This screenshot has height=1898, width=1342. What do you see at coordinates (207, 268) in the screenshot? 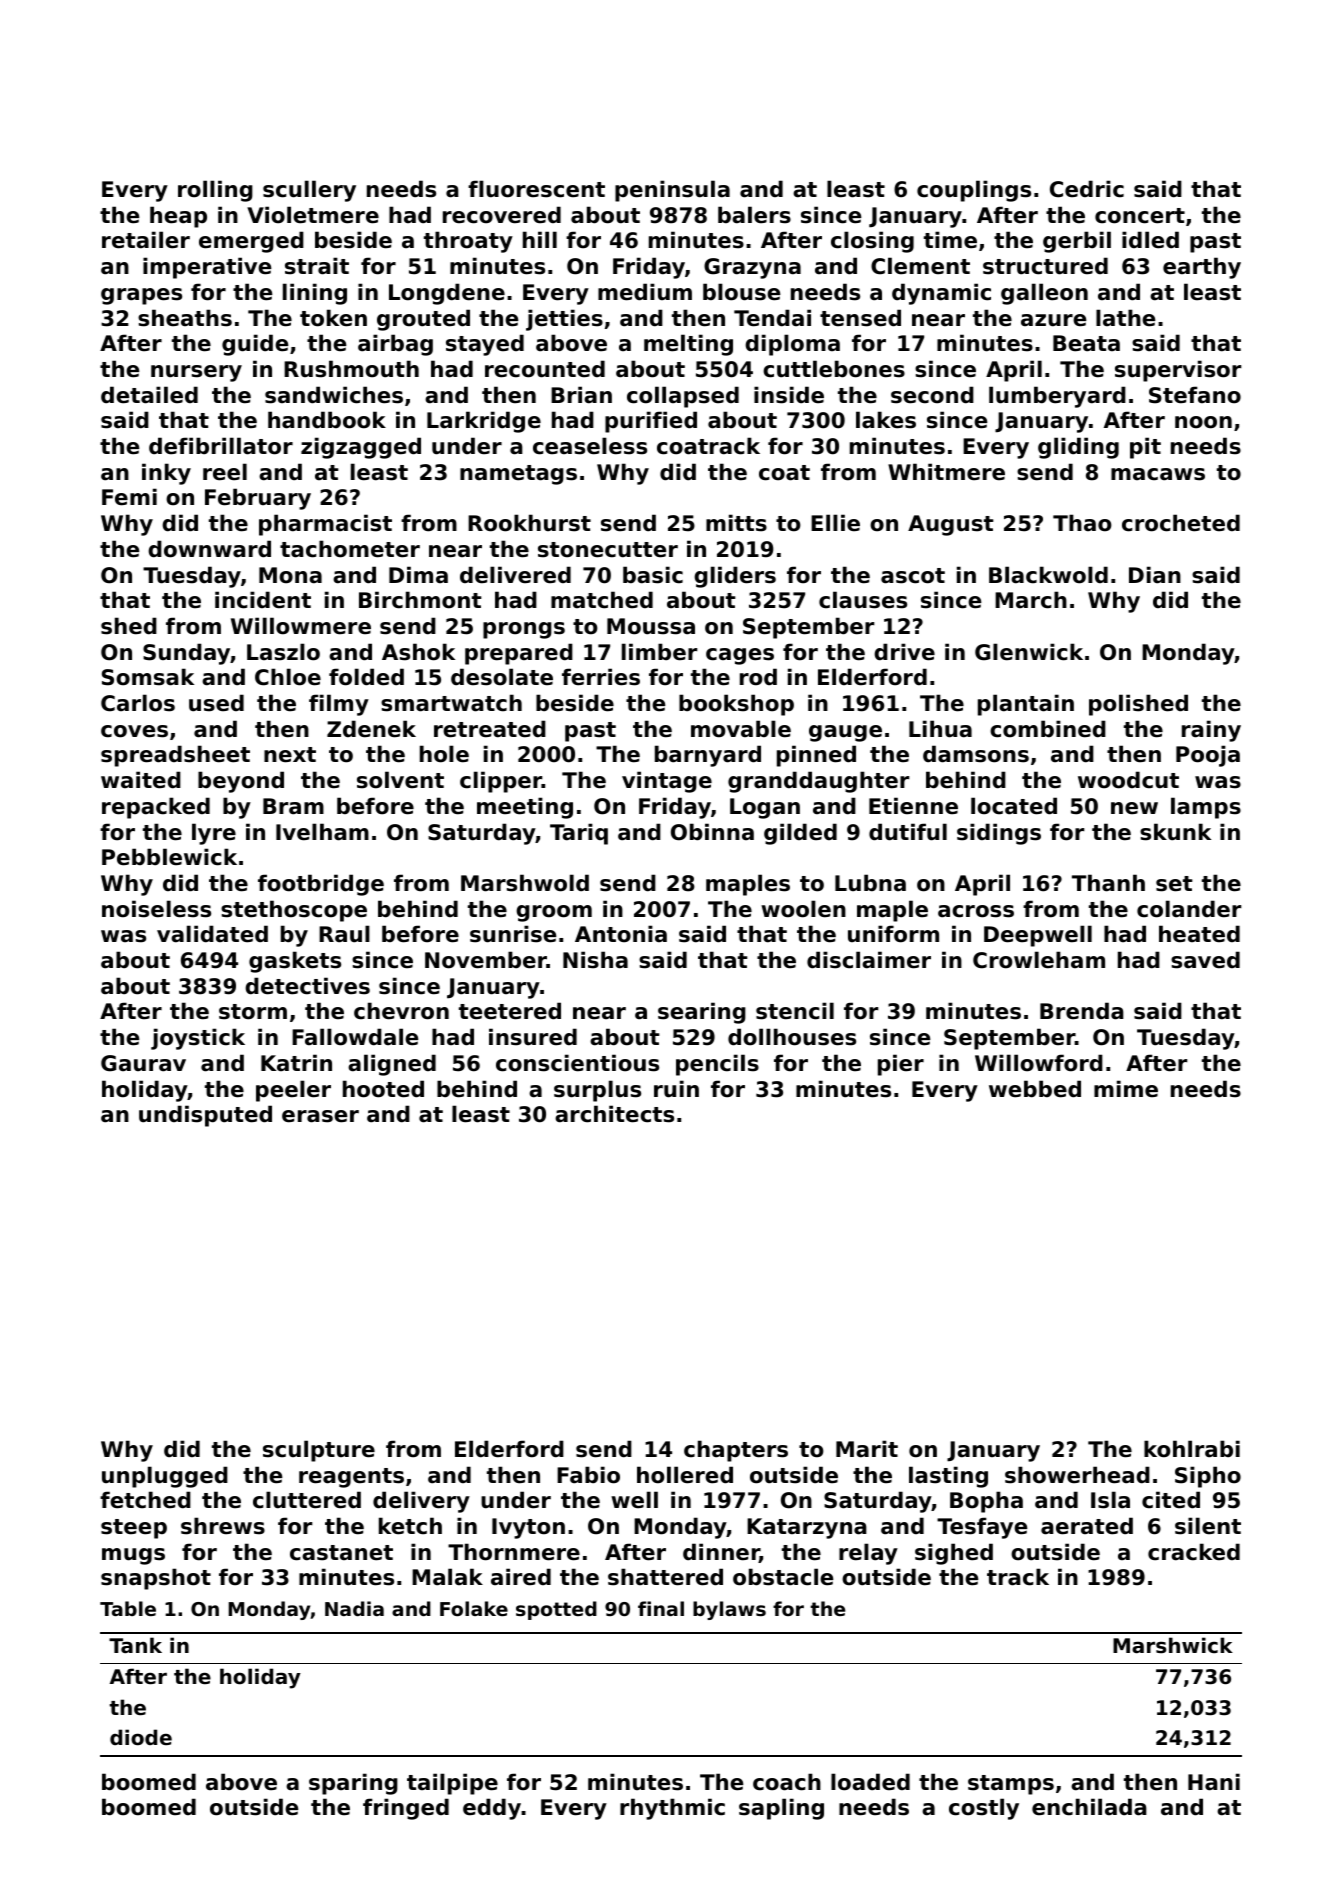
I see `imperative` at bounding box center [207, 268].
